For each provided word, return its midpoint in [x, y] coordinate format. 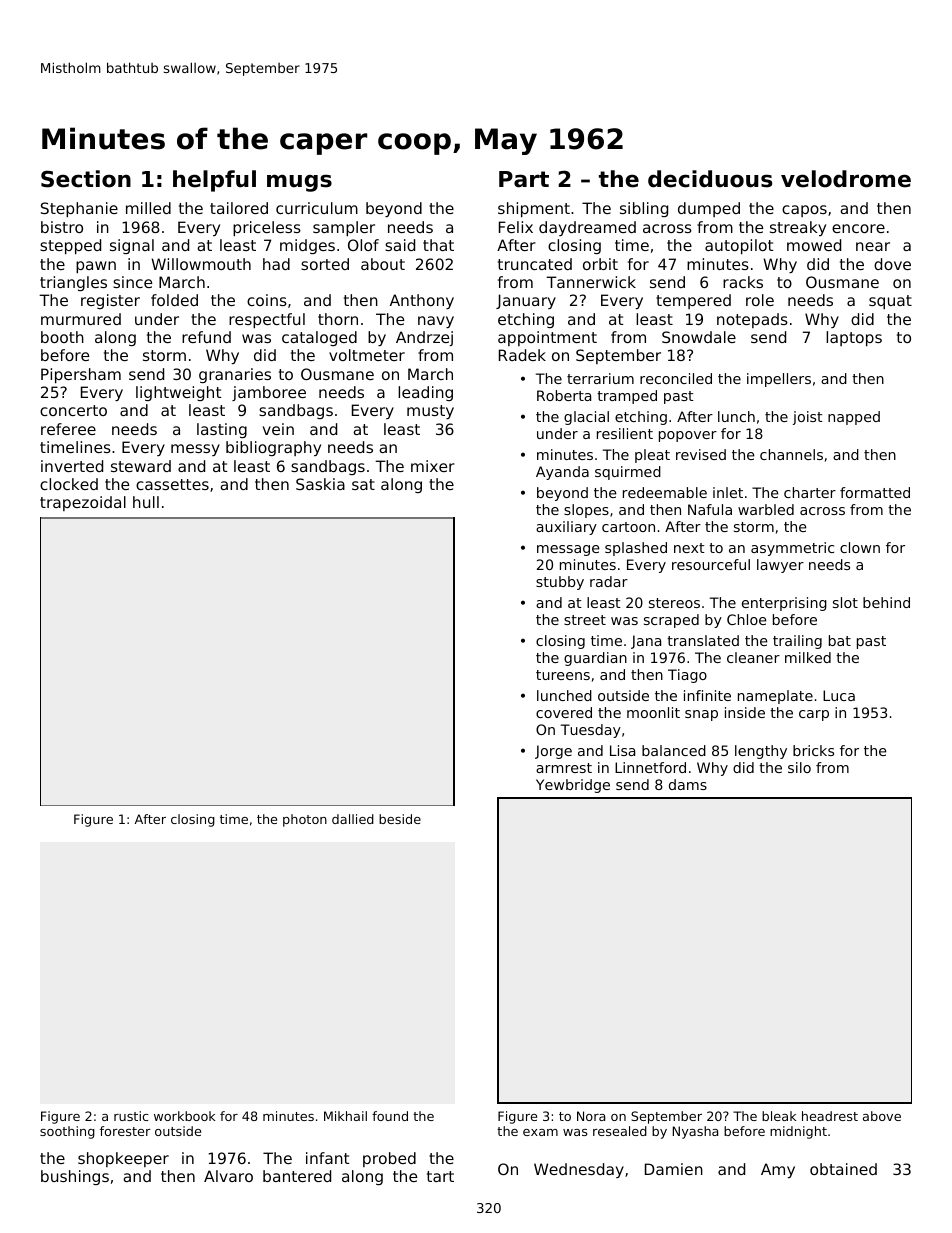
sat [363, 484]
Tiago [687, 676]
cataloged [319, 338]
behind [886, 602]
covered [564, 712]
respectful [267, 320]
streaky [798, 228]
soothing [67, 1132]
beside [400, 819]
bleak [779, 1116]
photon [305, 820]
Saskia [320, 484]
